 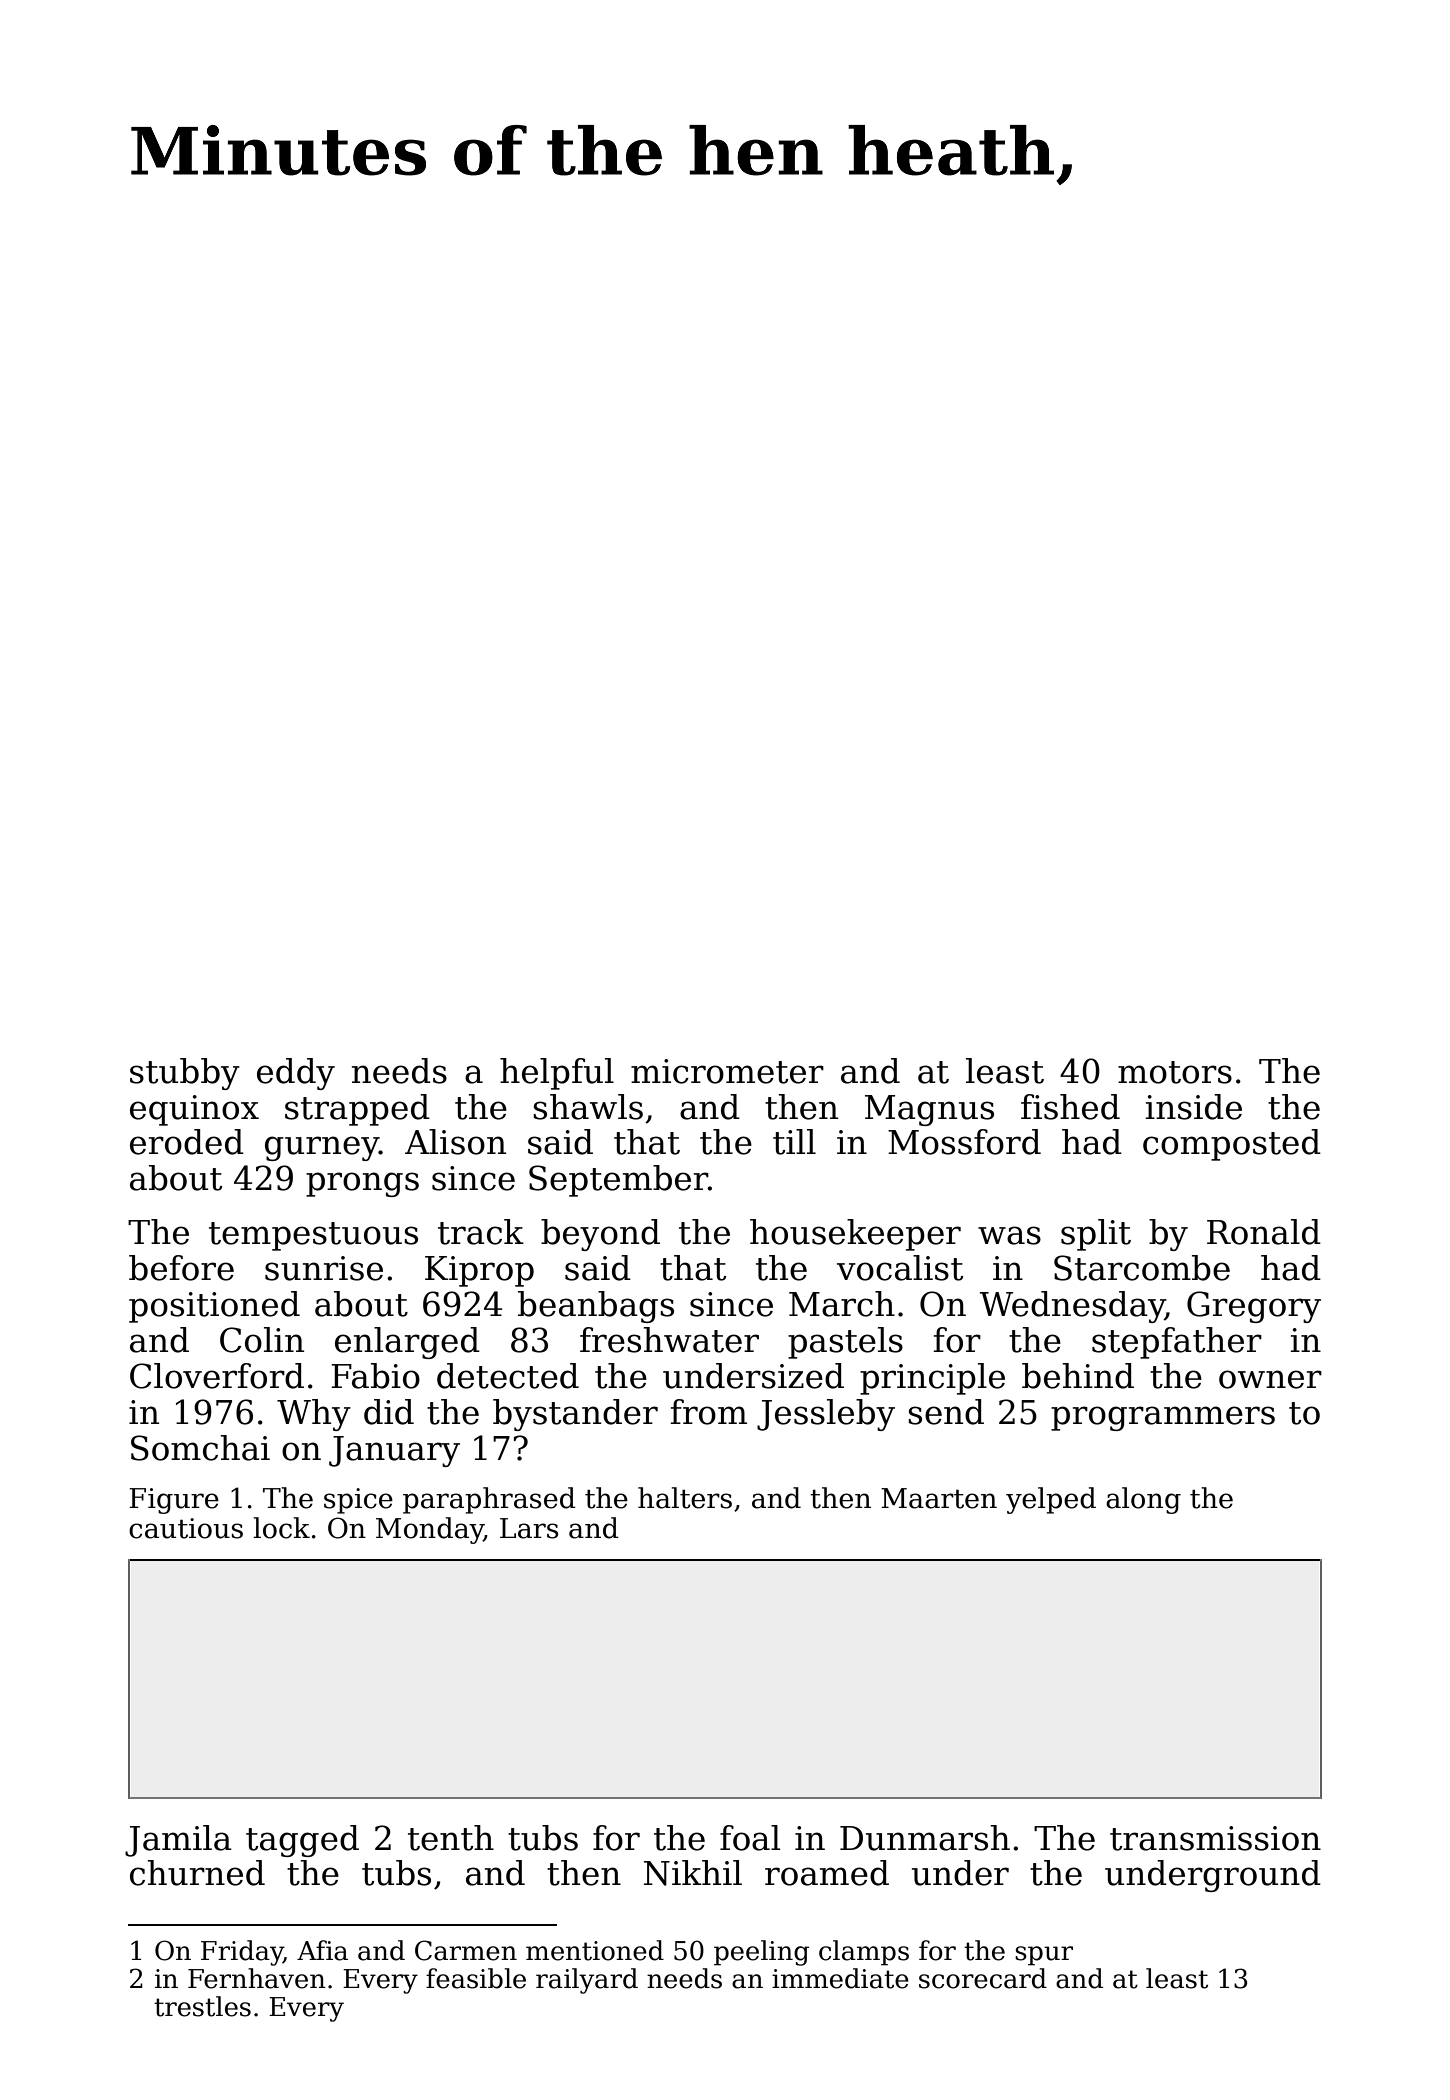 What do you see at coordinates (1175, 1072) in the screenshot?
I see `motors` at bounding box center [1175, 1072].
